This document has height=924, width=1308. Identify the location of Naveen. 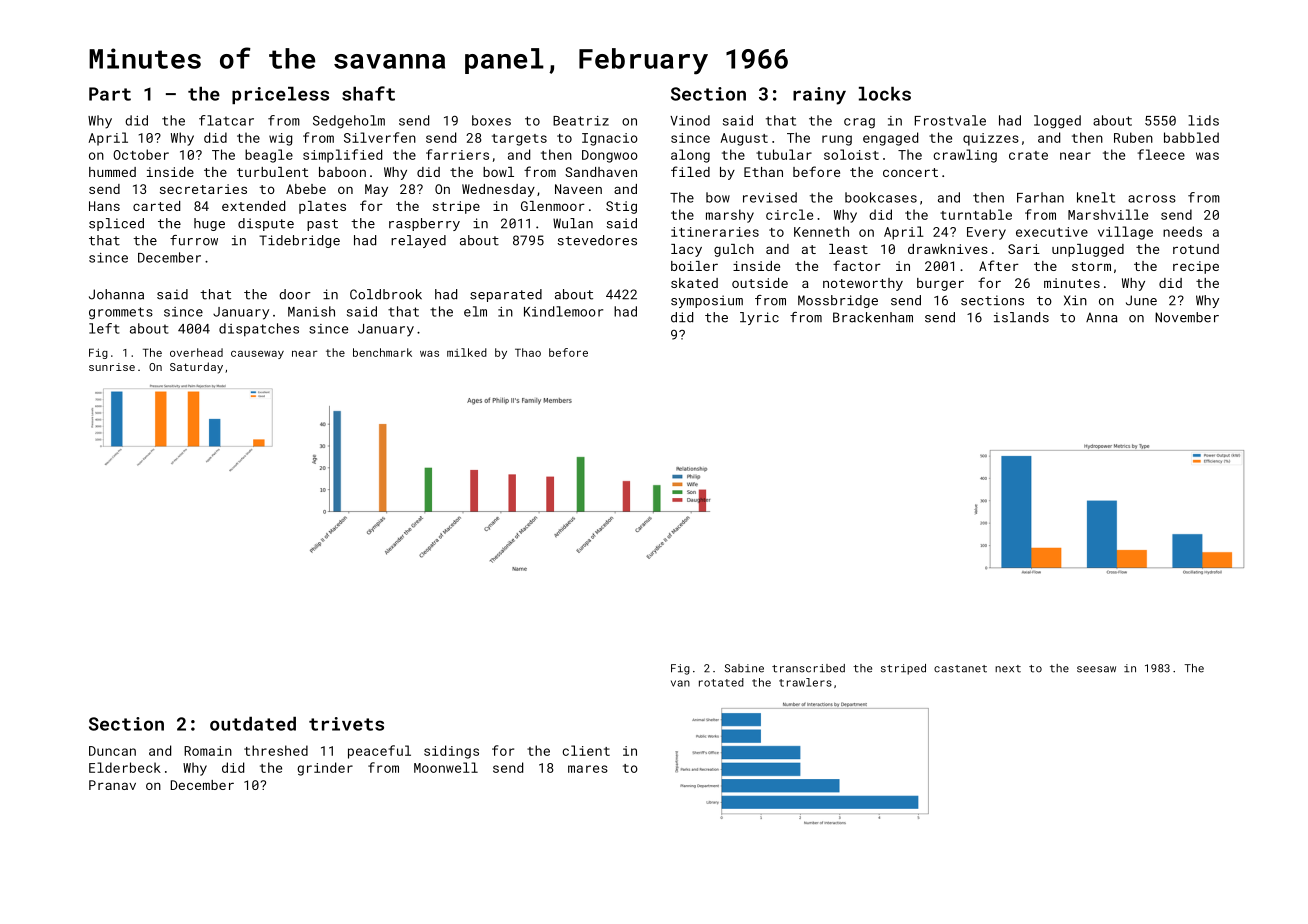
(578, 189).
